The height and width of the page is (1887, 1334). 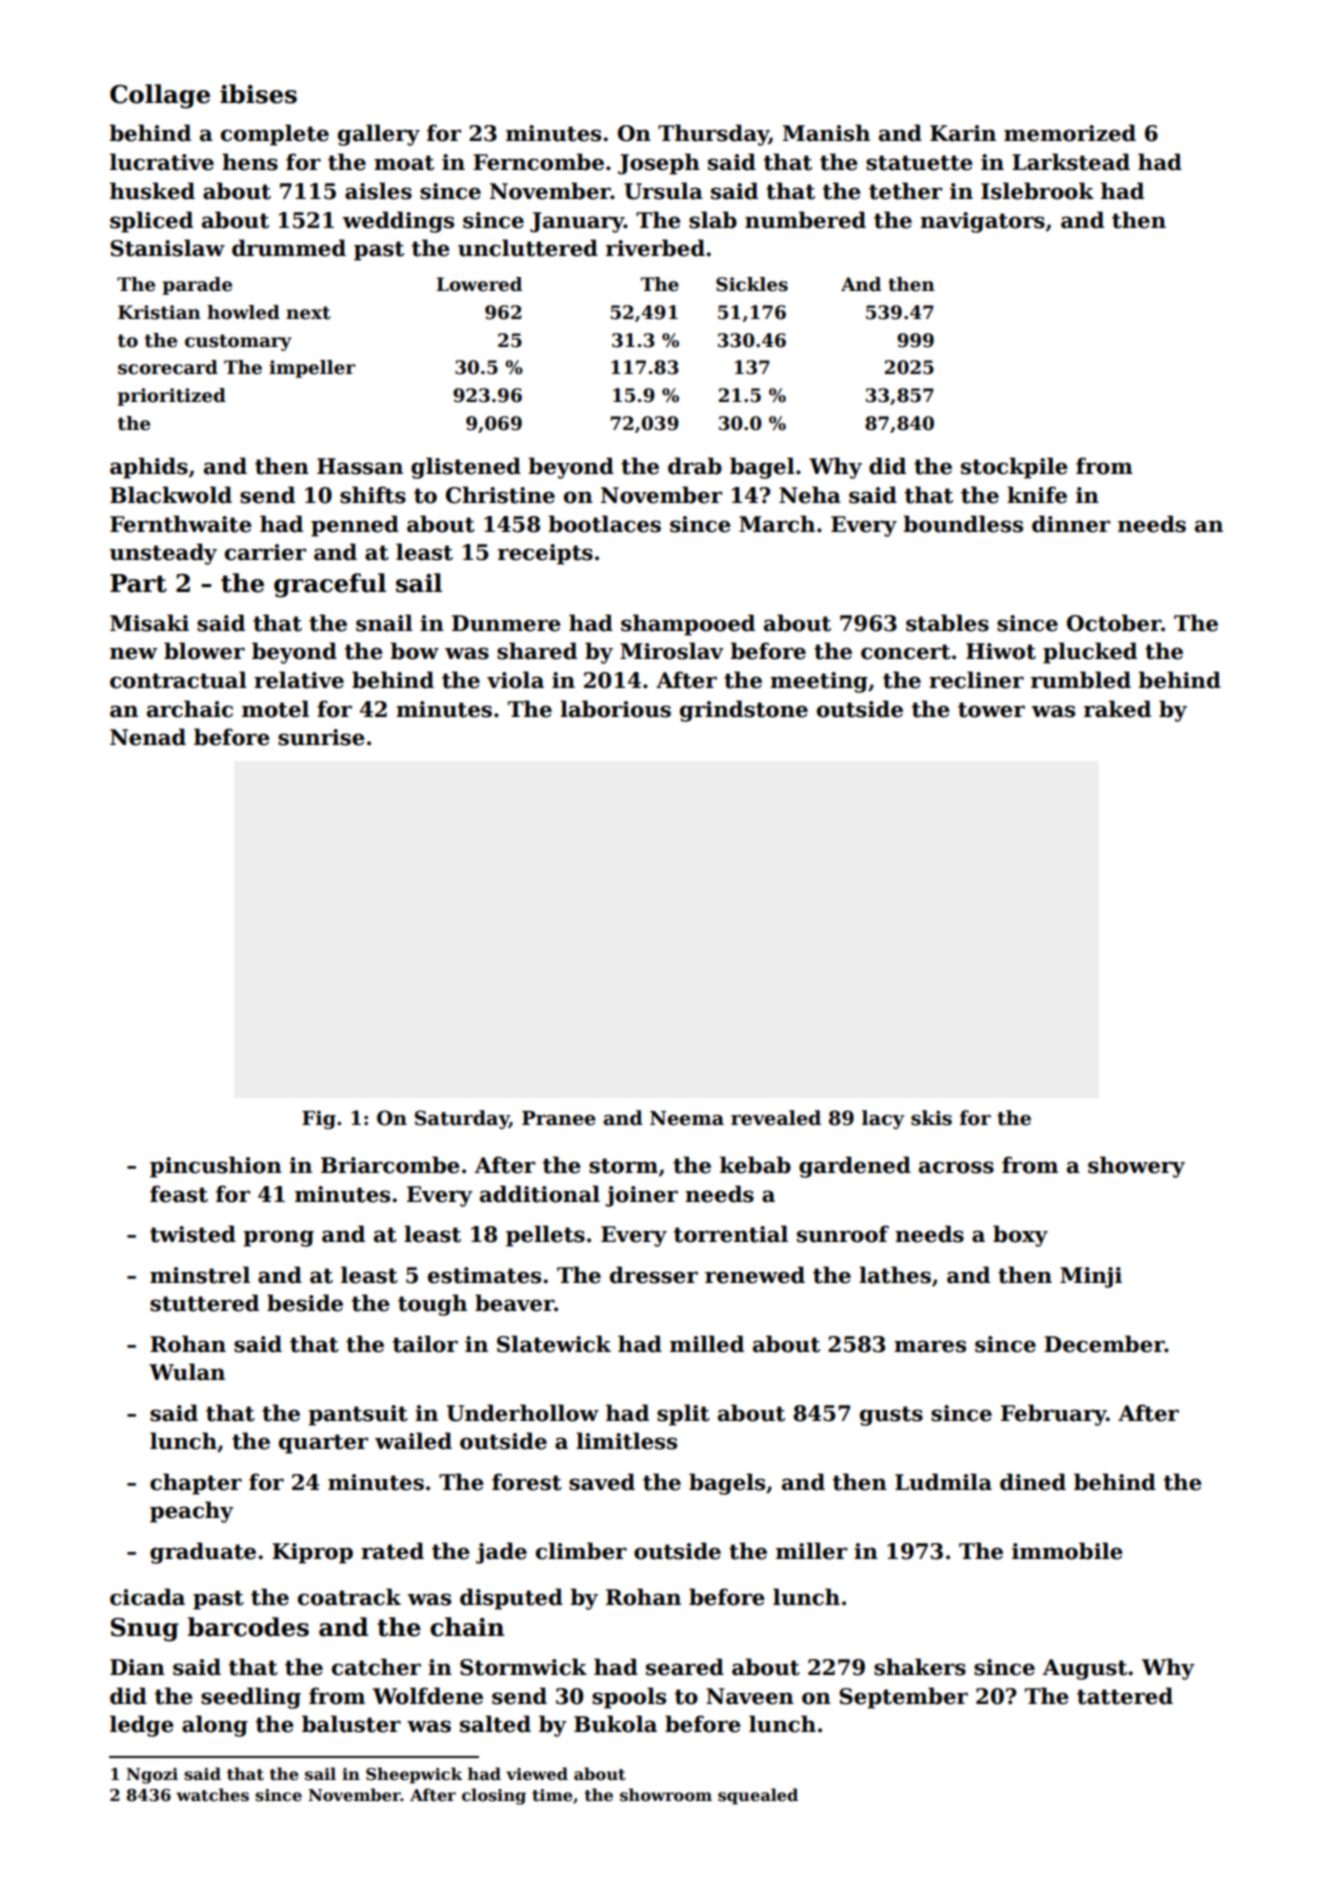 What do you see at coordinates (163, 554) in the page?
I see `unsteady` at bounding box center [163, 554].
